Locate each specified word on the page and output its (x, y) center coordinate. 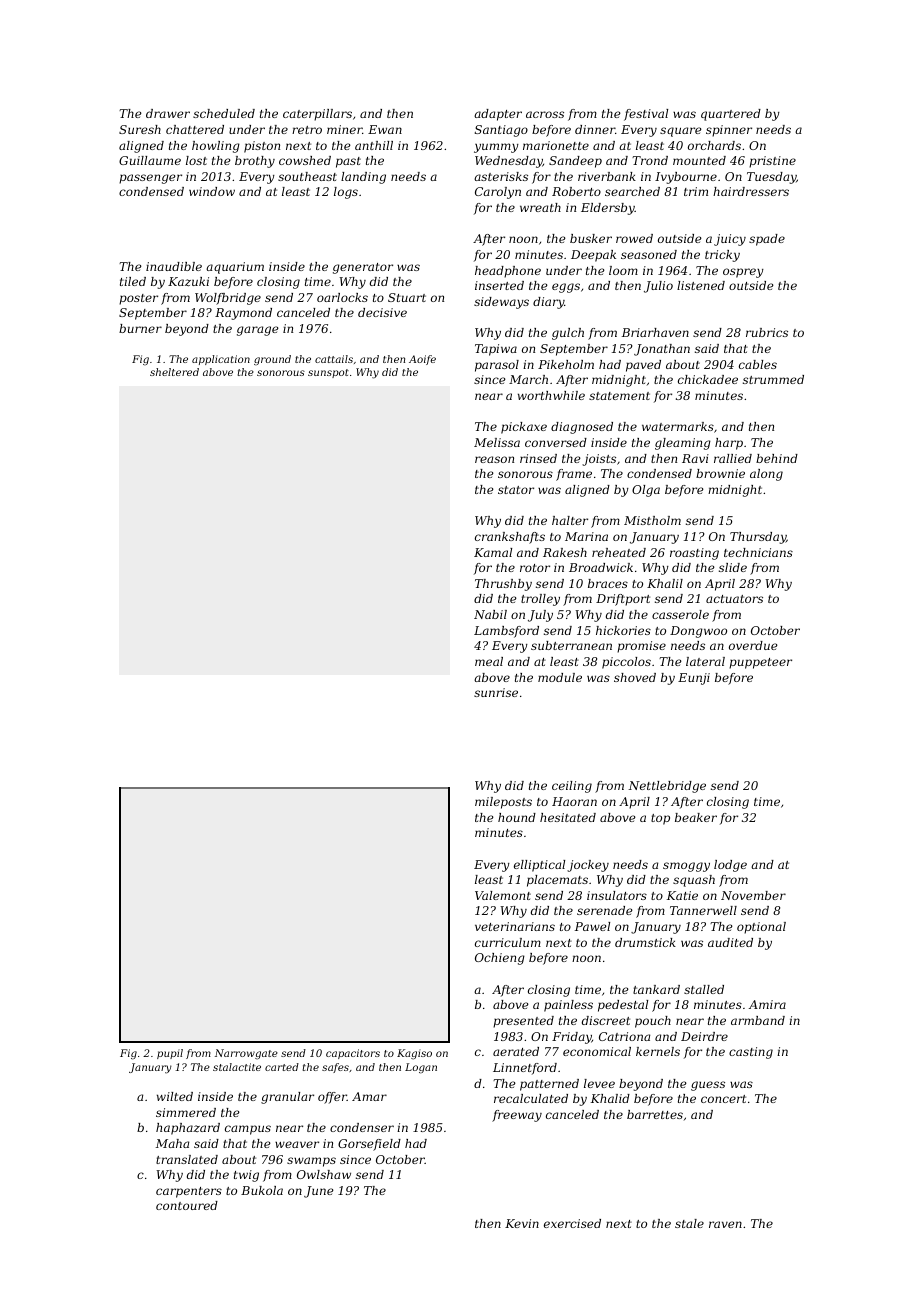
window (212, 191)
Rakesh (565, 552)
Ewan (385, 129)
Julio (658, 287)
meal (489, 661)
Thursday (758, 538)
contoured (187, 1205)
